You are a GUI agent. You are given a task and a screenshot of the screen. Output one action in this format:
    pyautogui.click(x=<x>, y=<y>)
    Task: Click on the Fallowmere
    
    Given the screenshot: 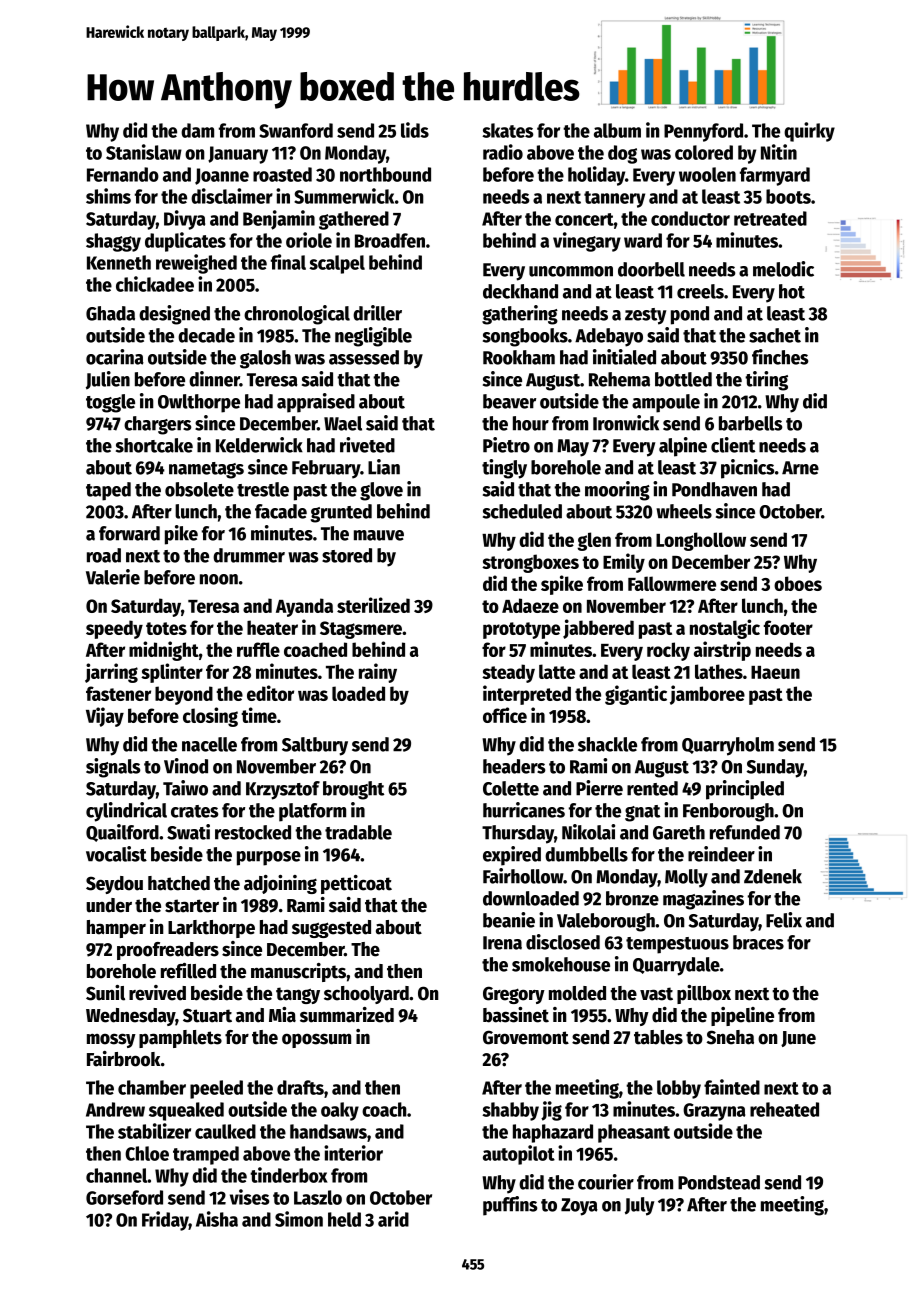 What is the action you would take?
    pyautogui.click(x=672, y=583)
